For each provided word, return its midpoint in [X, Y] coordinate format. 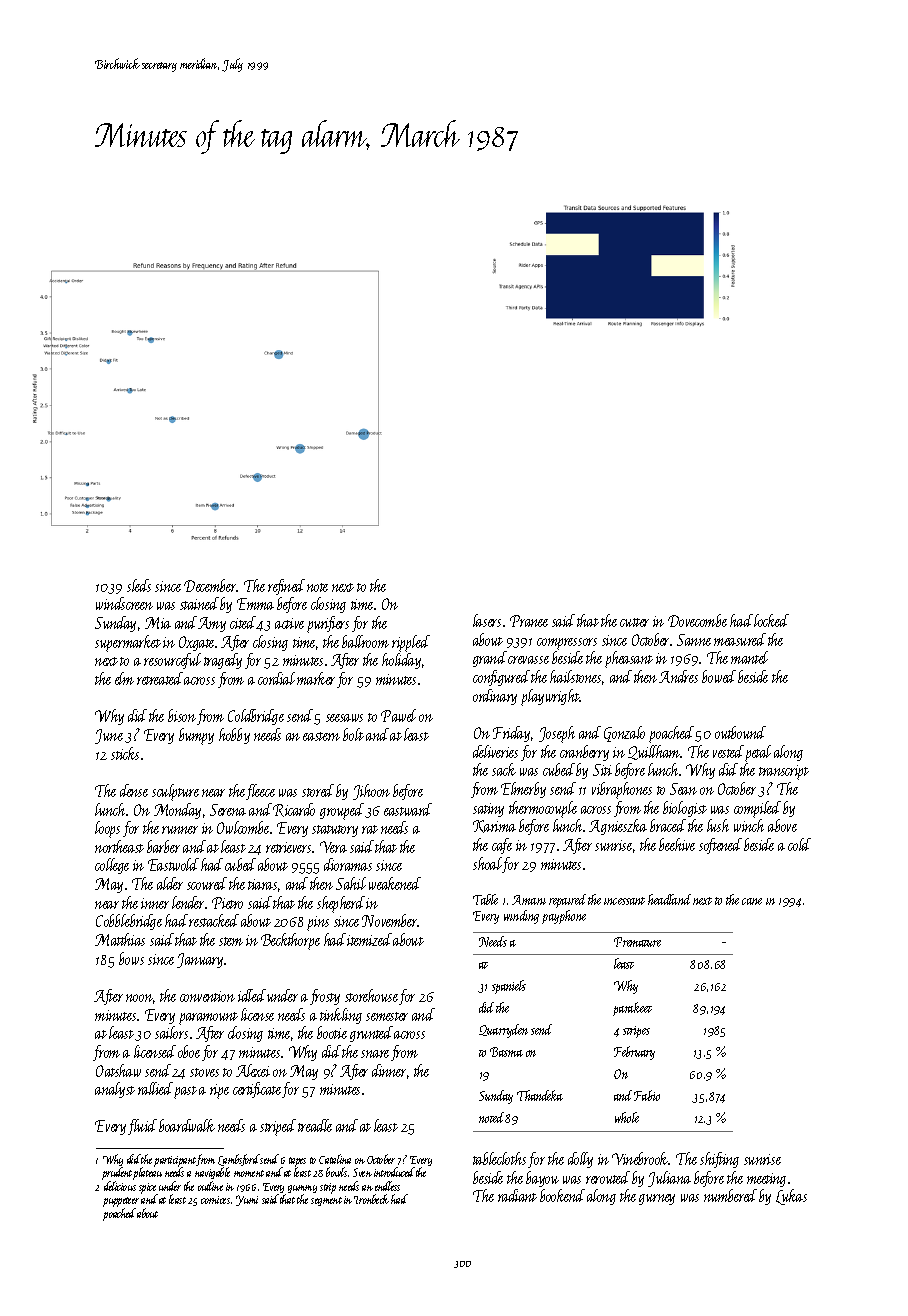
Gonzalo [624, 734]
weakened [395, 883]
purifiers [328, 624]
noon [140, 999]
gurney [657, 1199]
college [112, 866]
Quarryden [503, 1031]
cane [752, 901]
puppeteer [121, 1202]
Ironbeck [371, 1199]
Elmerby [523, 790]
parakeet [632, 1009]
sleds [139, 585]
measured [740, 639]
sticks [125, 753]
